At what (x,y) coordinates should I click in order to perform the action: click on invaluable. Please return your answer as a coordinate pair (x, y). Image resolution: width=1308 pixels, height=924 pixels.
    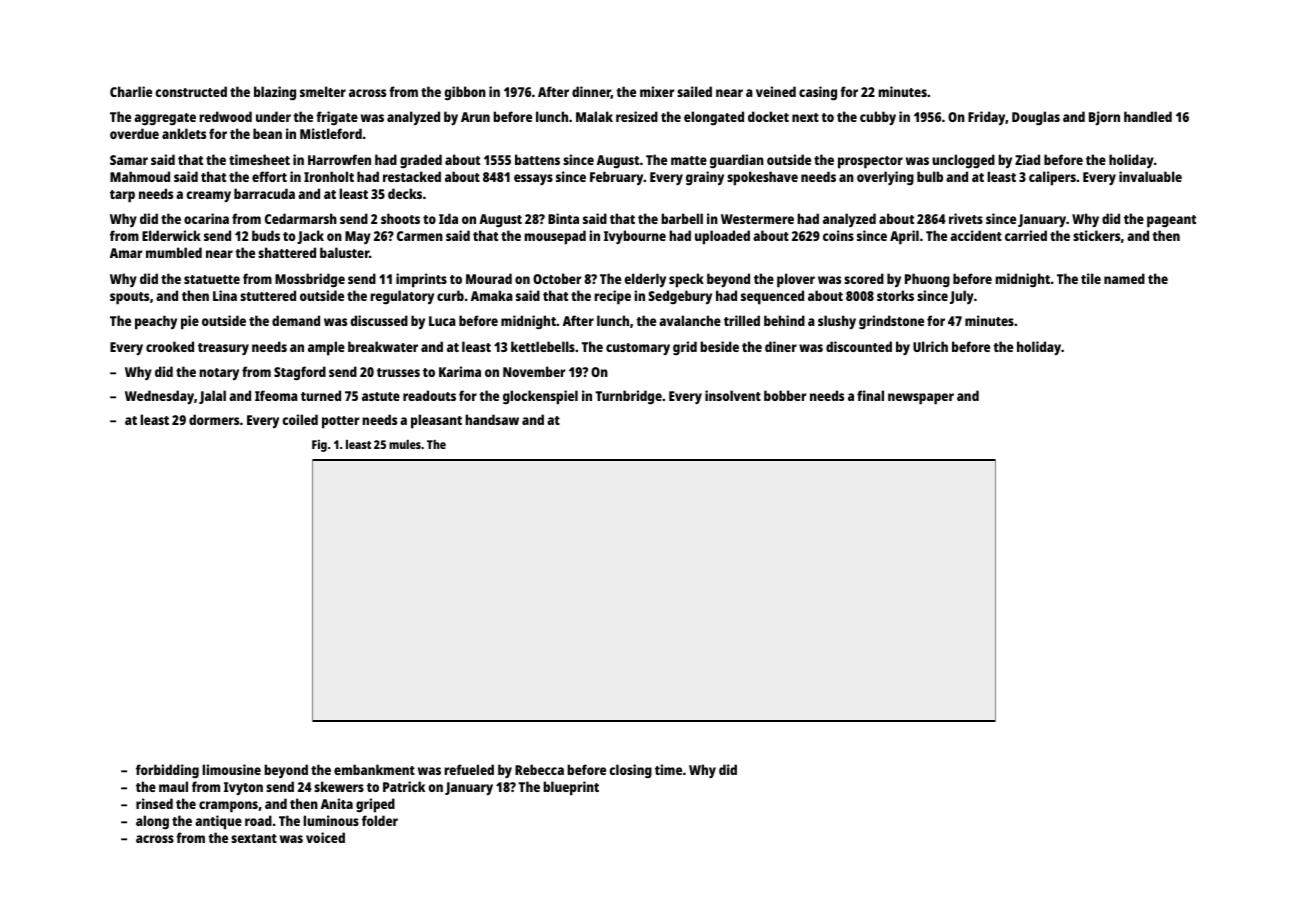
    Looking at the image, I should click on (1150, 176).
